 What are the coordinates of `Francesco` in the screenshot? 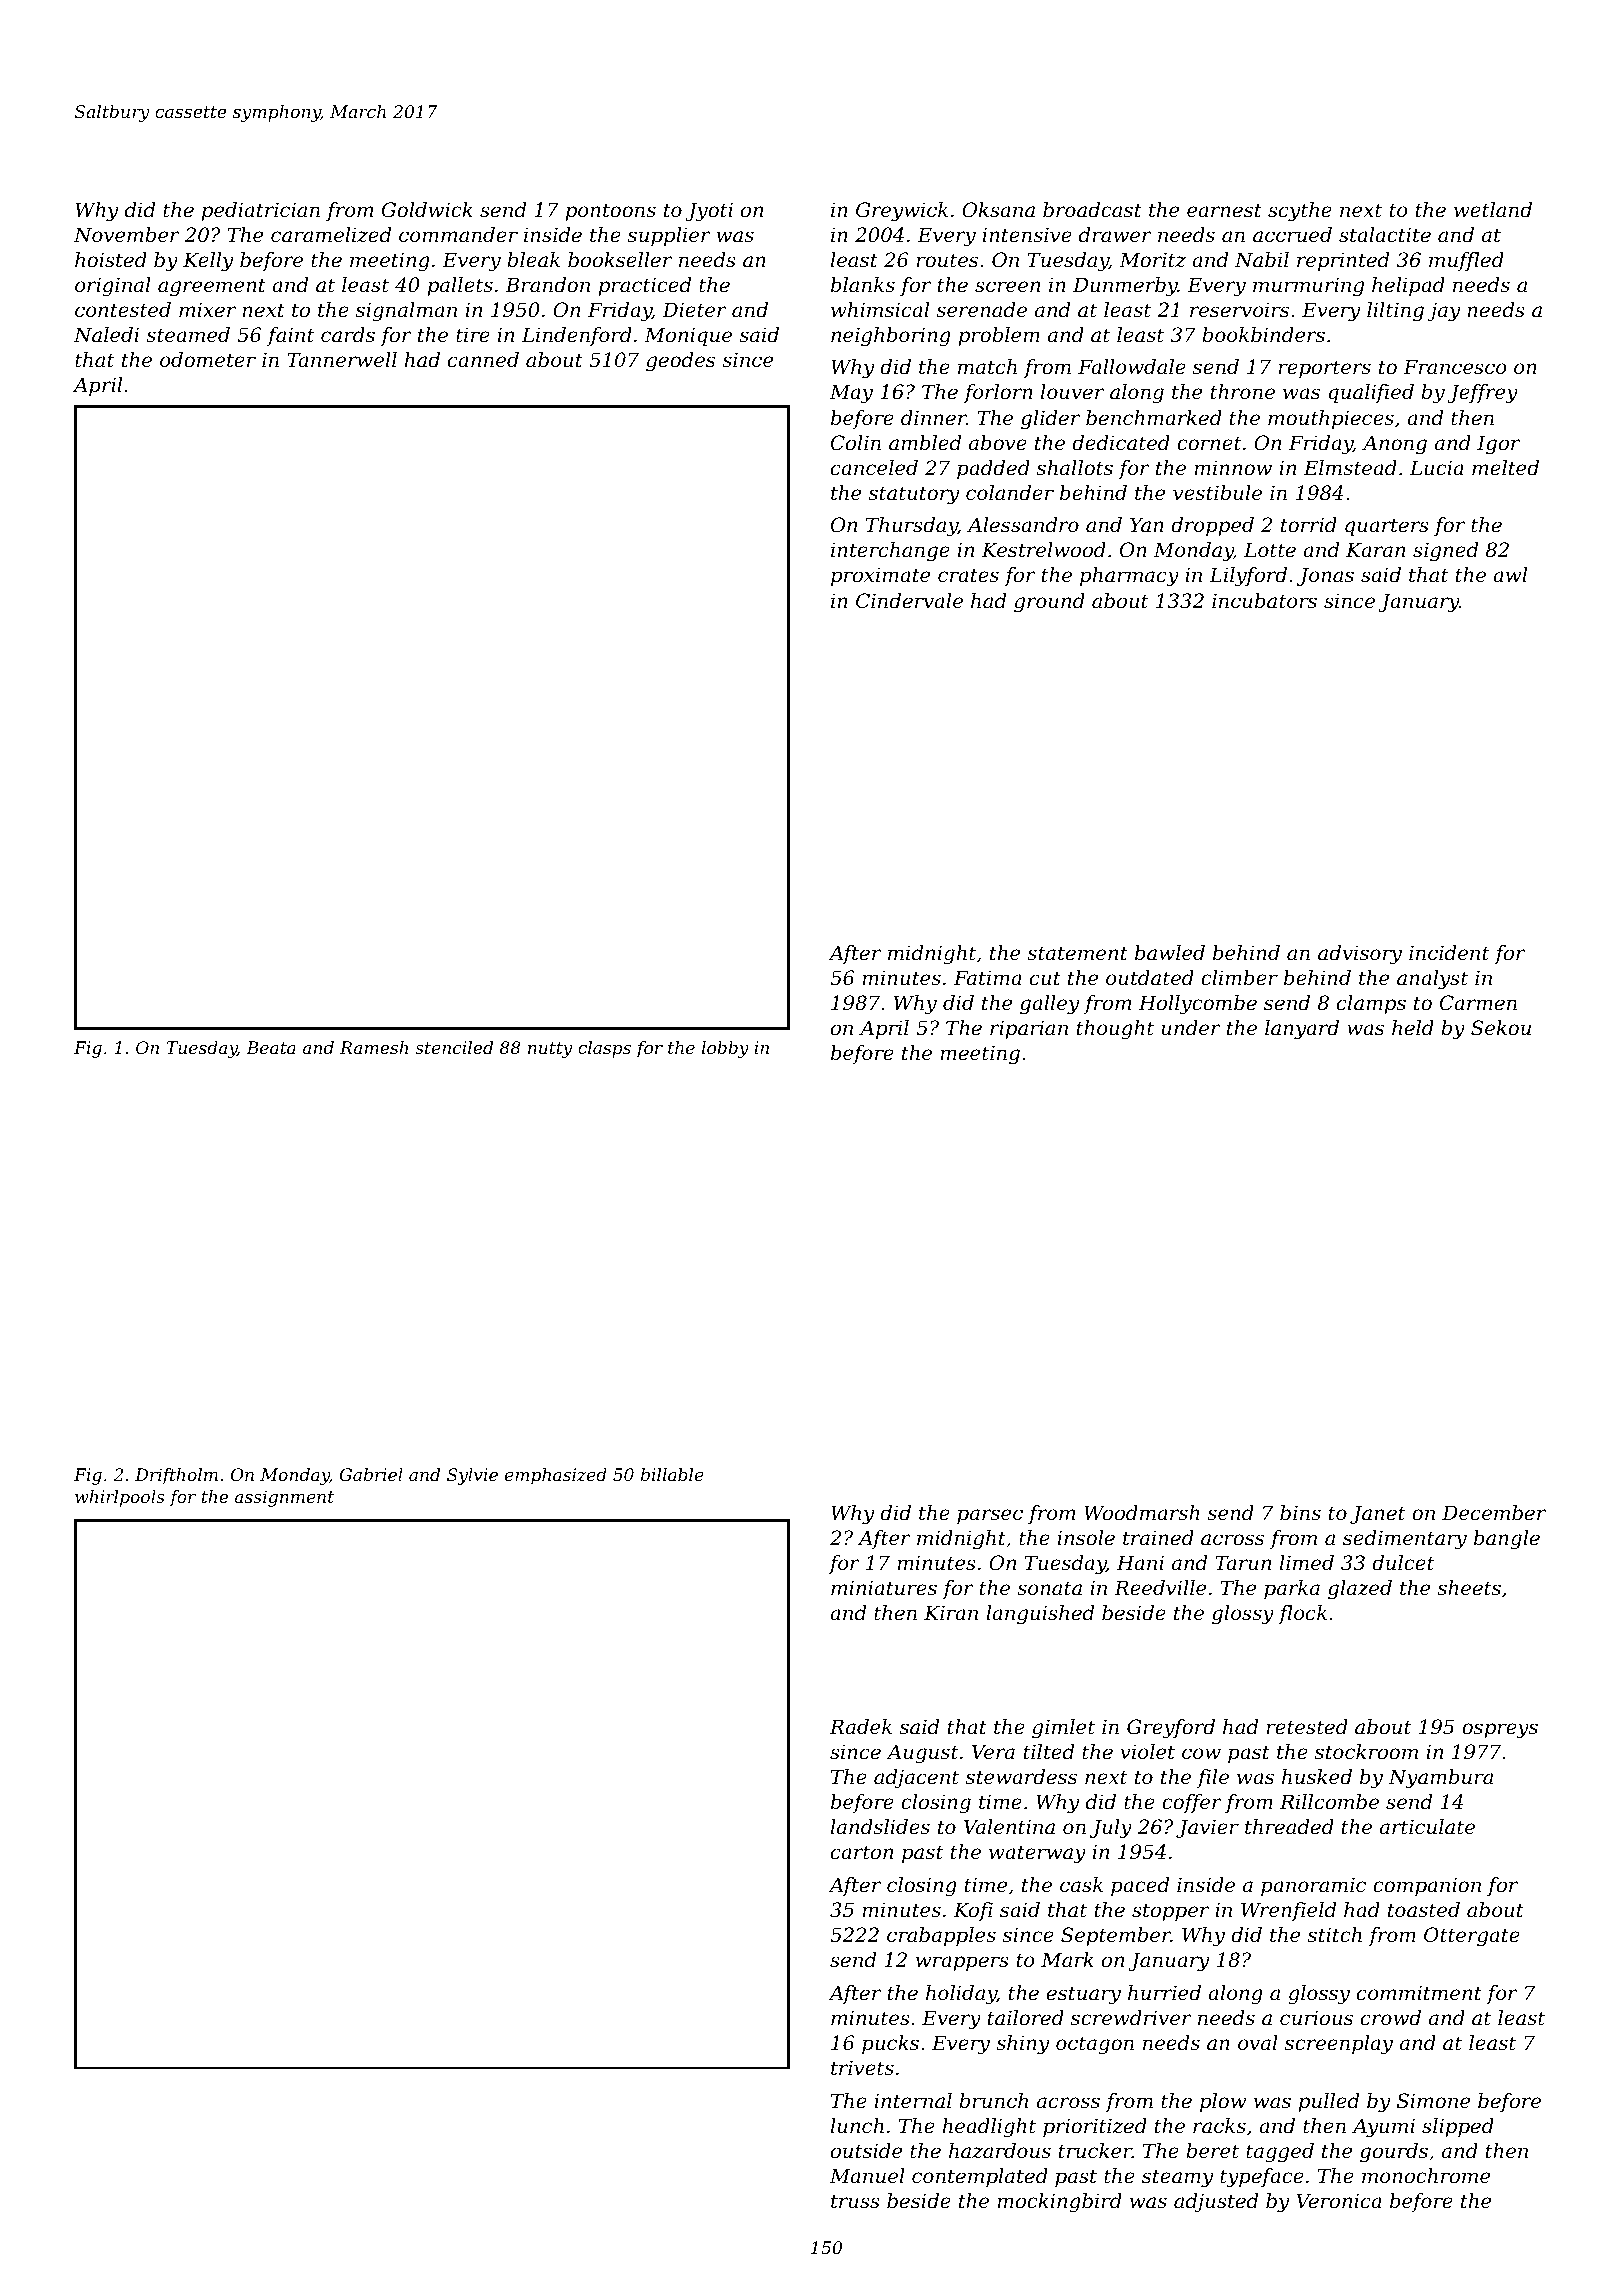 It's located at (1455, 367).
